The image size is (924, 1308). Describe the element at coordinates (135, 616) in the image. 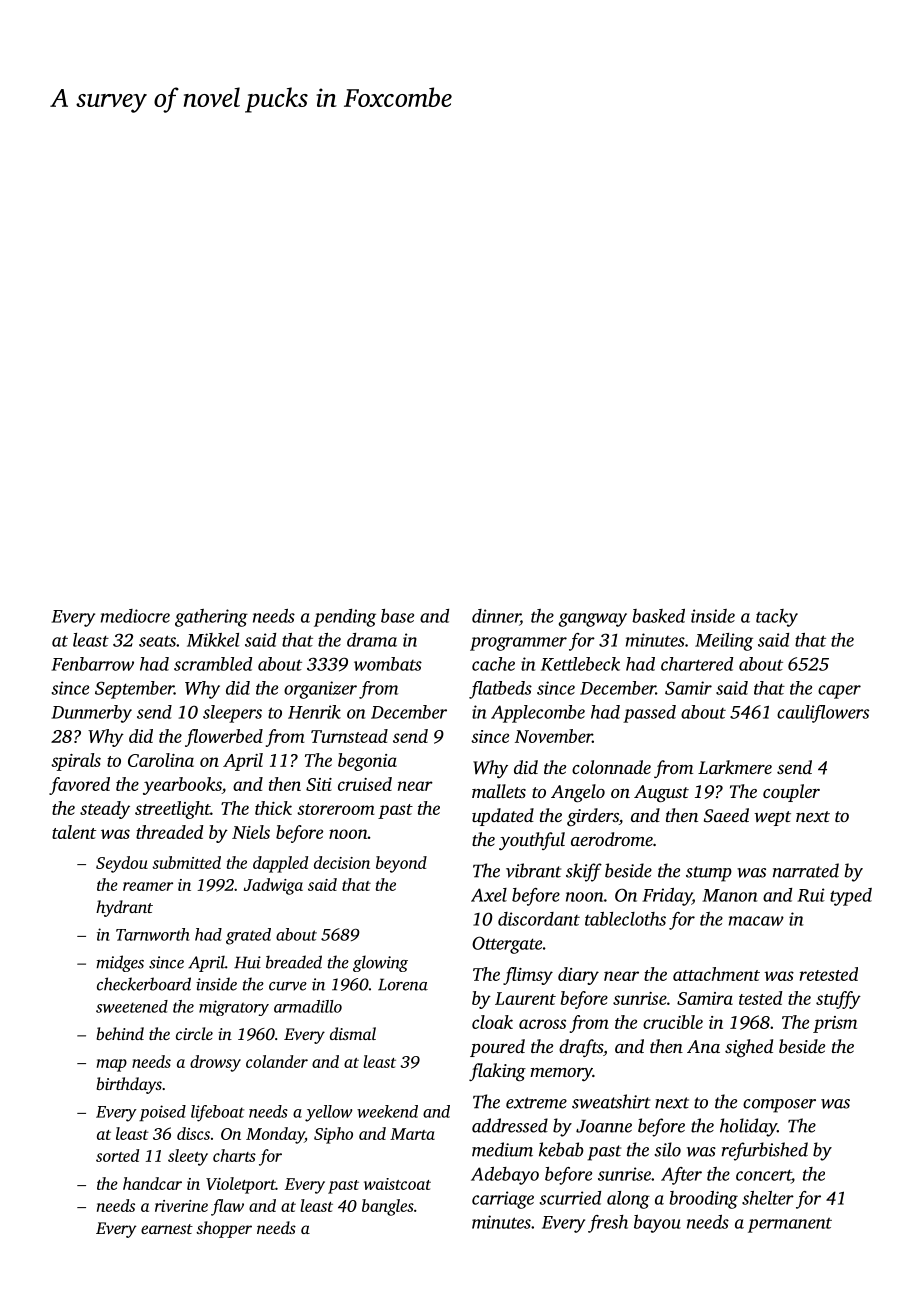

I see `mediocre` at that location.
